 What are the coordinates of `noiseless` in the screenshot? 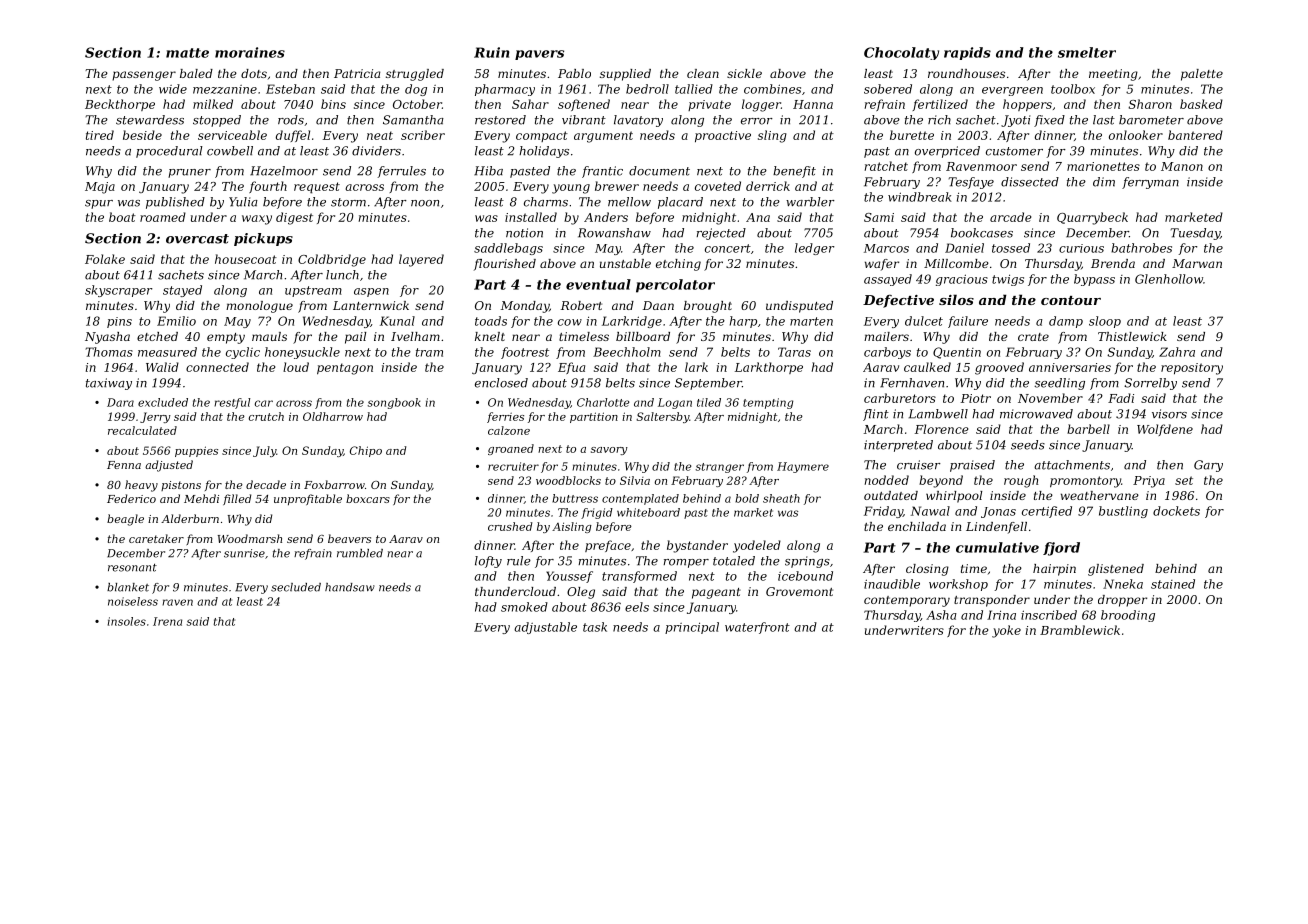 It's located at (133, 601).
